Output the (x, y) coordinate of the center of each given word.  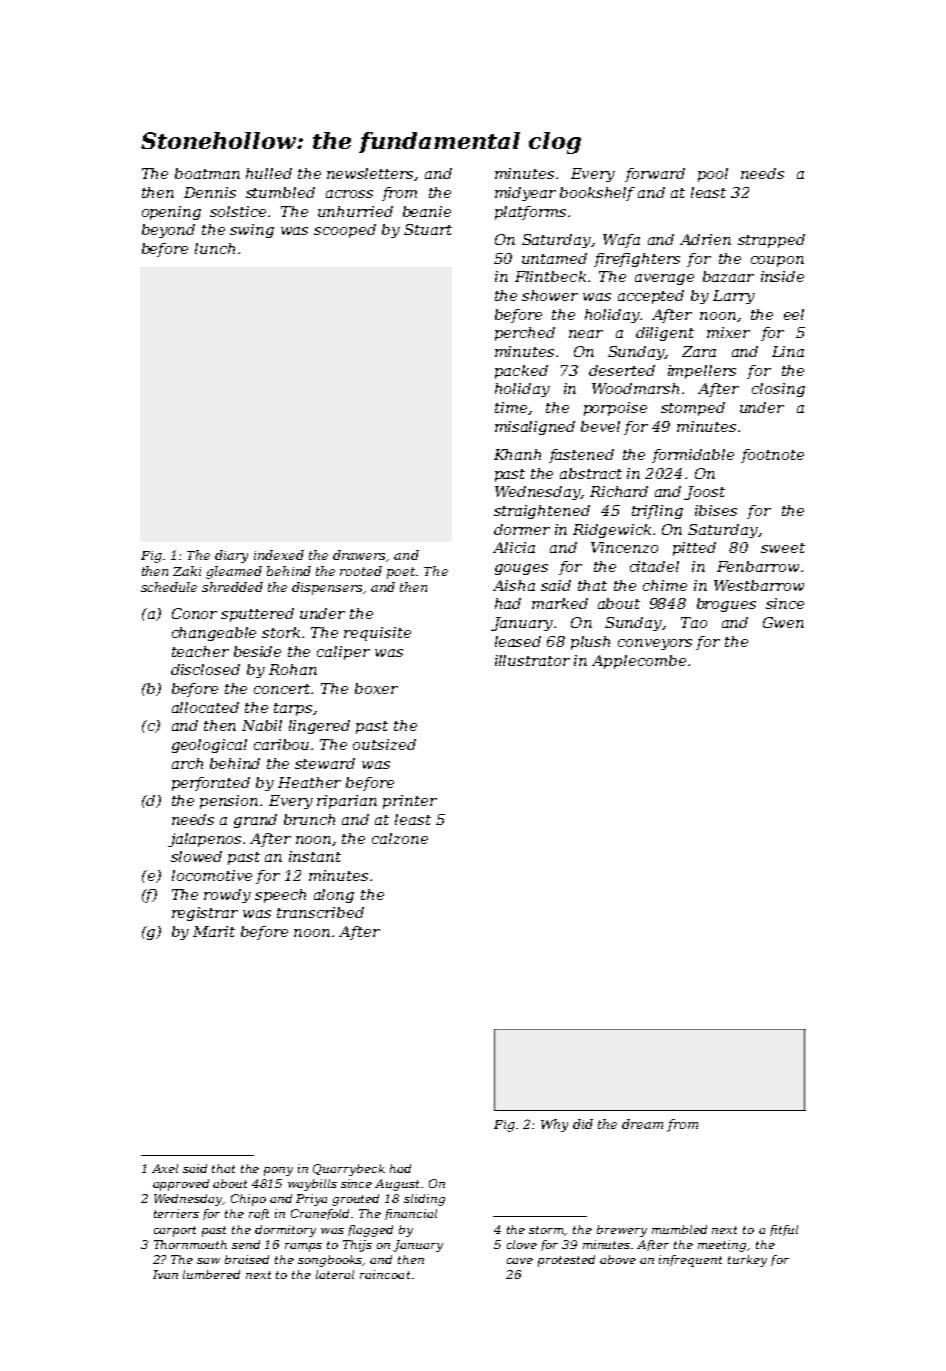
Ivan (165, 1274)
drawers (359, 555)
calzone (400, 838)
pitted (694, 549)
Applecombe (639, 662)
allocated (205, 707)
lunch (215, 248)
